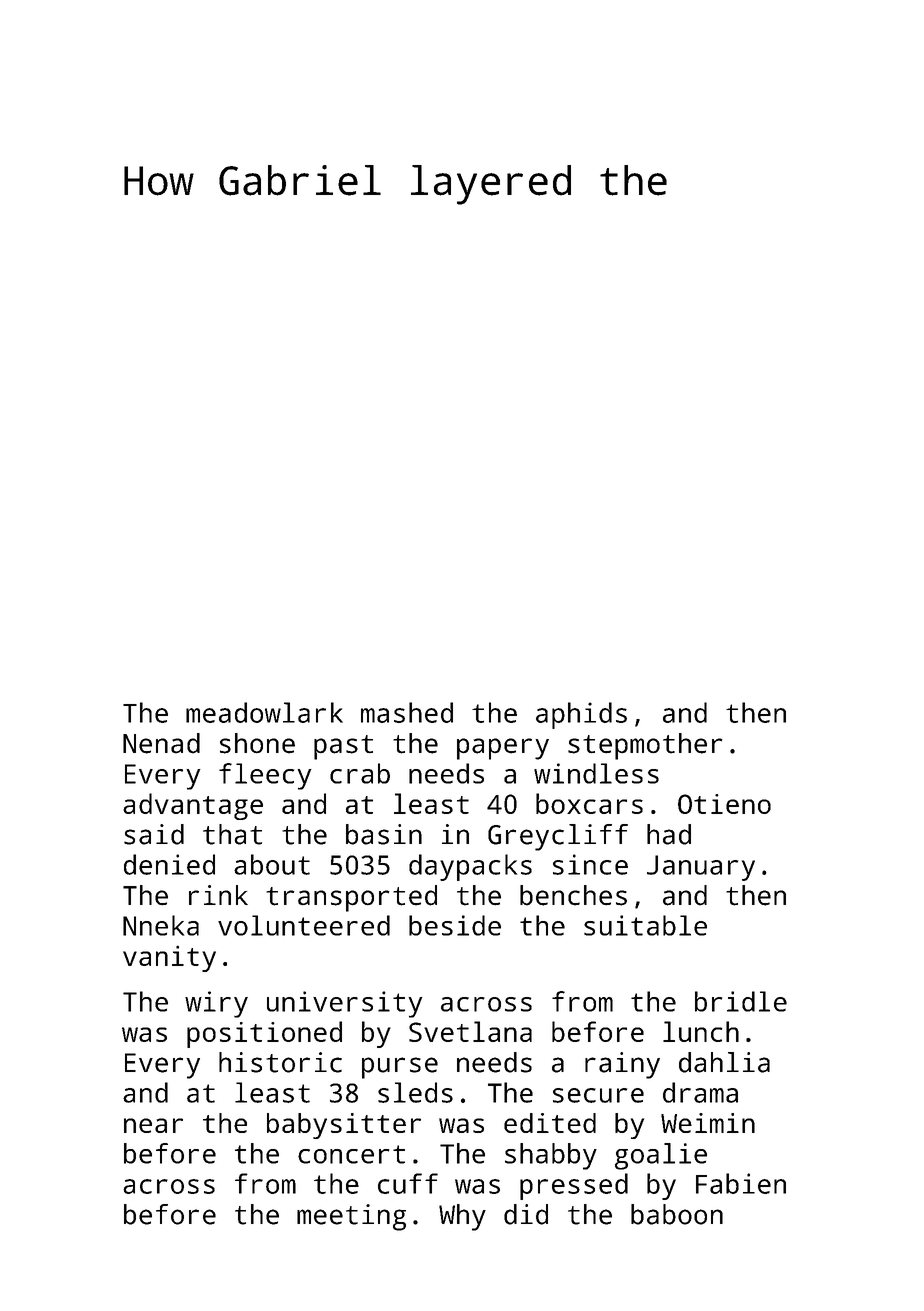 This screenshot has width=924, height=1311. I want to click on meeting, so click(351, 1217).
